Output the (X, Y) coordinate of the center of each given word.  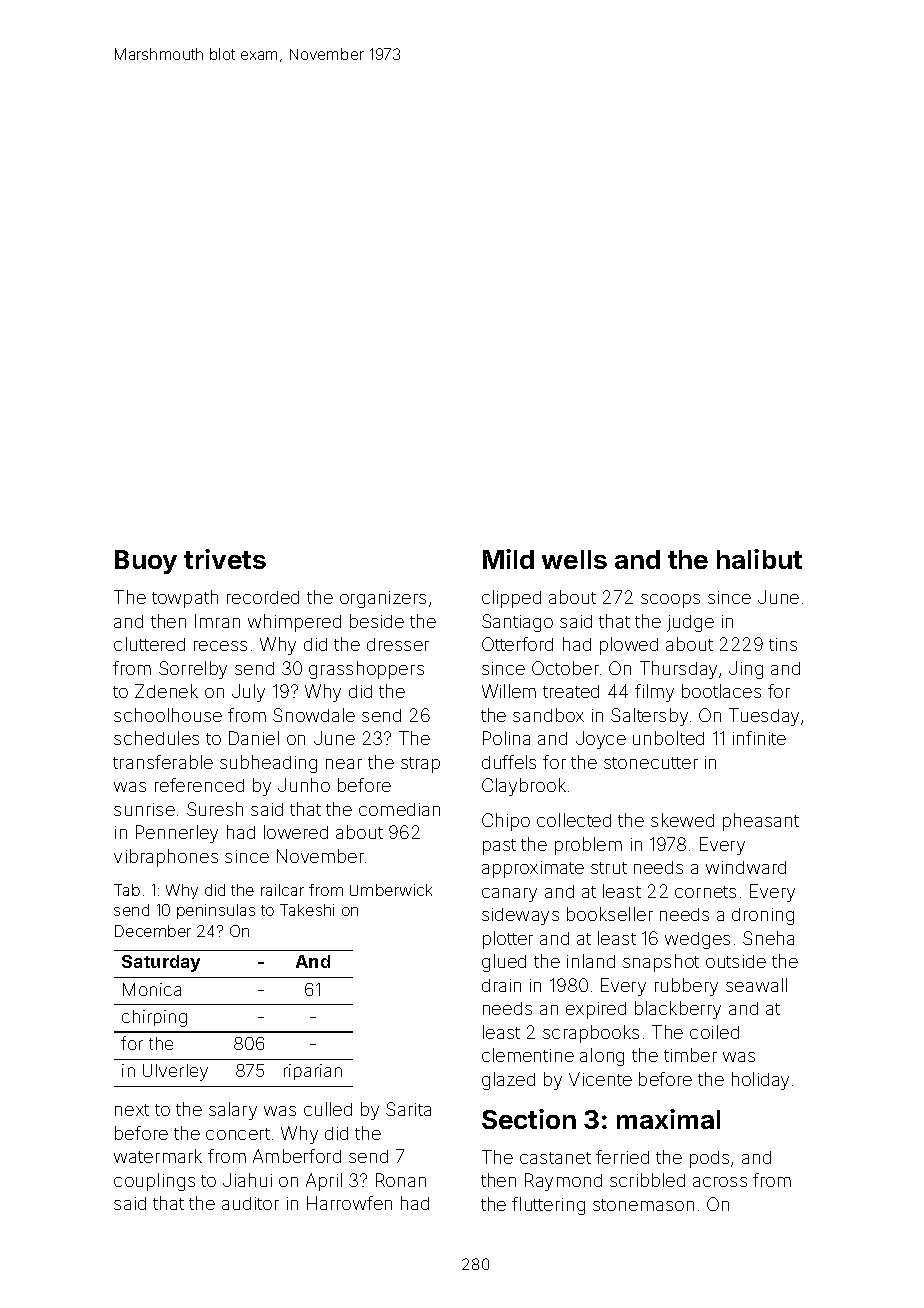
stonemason (643, 1205)
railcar (282, 890)
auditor (250, 1203)
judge (690, 623)
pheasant (761, 822)
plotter (508, 940)
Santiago (517, 623)
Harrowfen (349, 1203)
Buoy (146, 562)
